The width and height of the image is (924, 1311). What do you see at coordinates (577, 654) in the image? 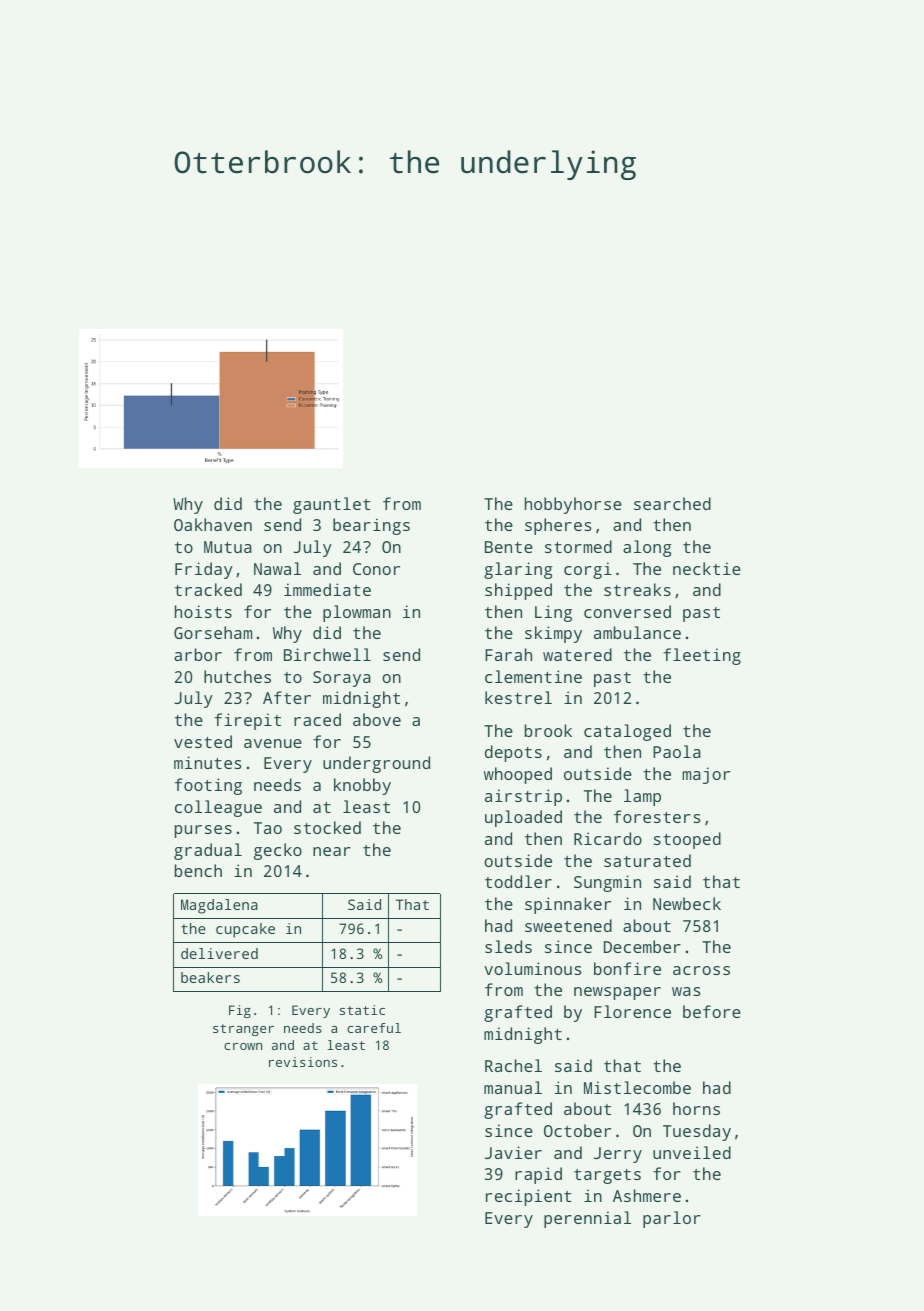
I see `watered` at bounding box center [577, 654].
